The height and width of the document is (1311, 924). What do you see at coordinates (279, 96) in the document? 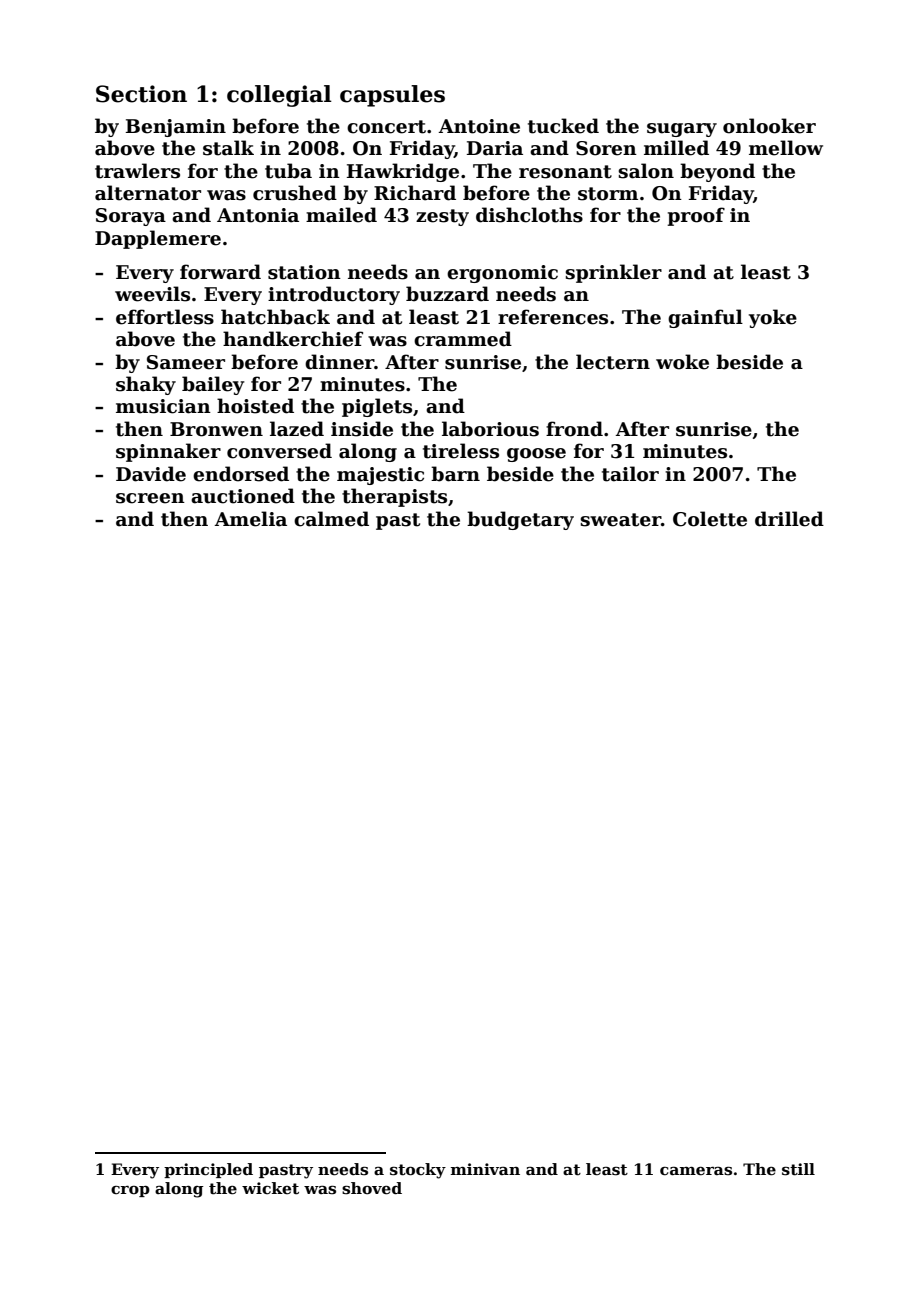
I see `collegial` at bounding box center [279, 96].
